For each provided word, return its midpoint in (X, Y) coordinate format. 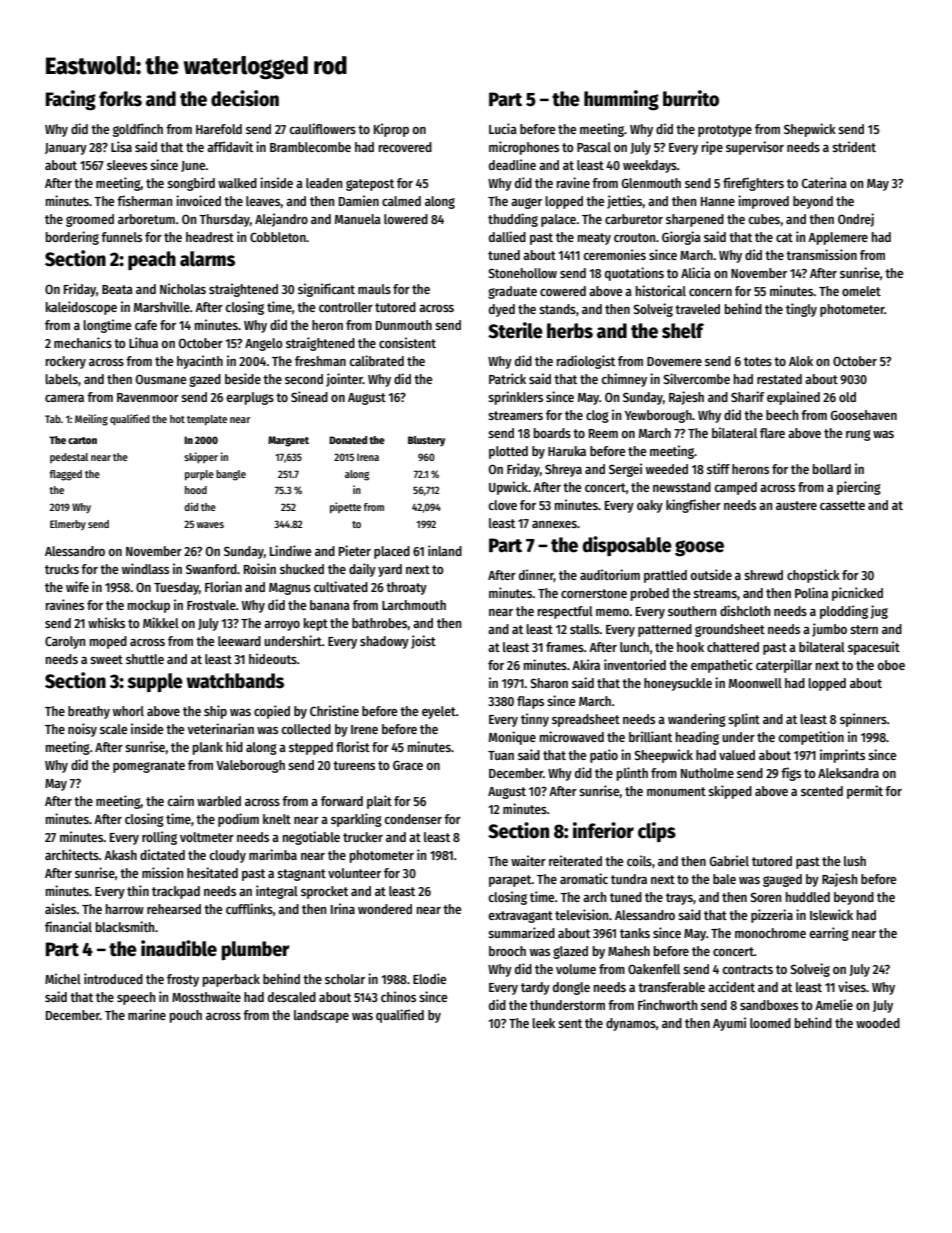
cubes (764, 219)
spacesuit (874, 648)
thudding (513, 220)
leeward (239, 641)
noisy (82, 730)
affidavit (230, 146)
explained (793, 398)
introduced (113, 978)
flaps (530, 702)
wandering (697, 720)
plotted (508, 452)
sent (570, 1023)
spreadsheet (586, 720)
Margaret (288, 441)
